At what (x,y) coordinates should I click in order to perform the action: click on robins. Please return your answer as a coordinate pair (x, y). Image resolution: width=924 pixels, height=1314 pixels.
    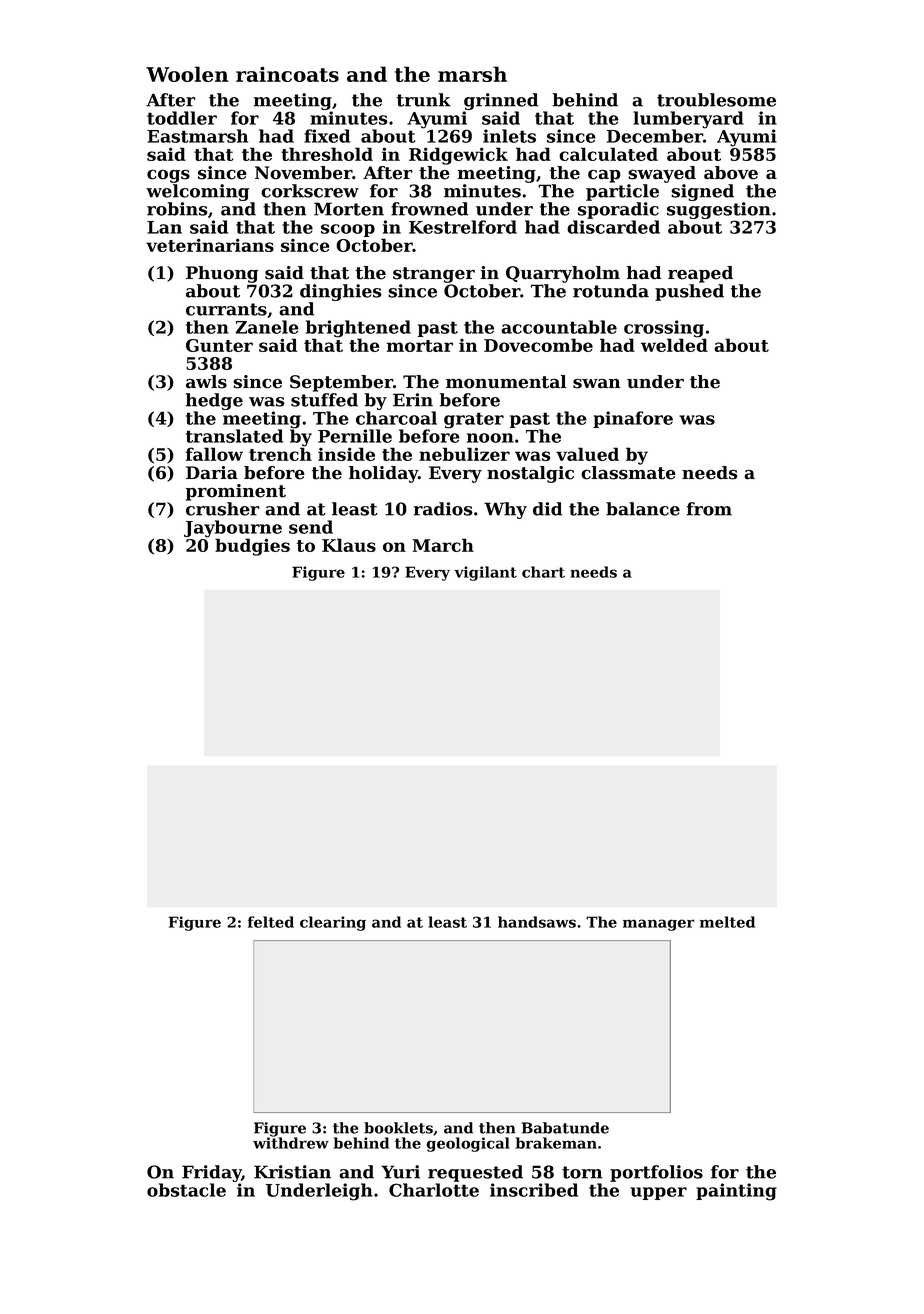
    Looking at the image, I should click on (177, 209).
